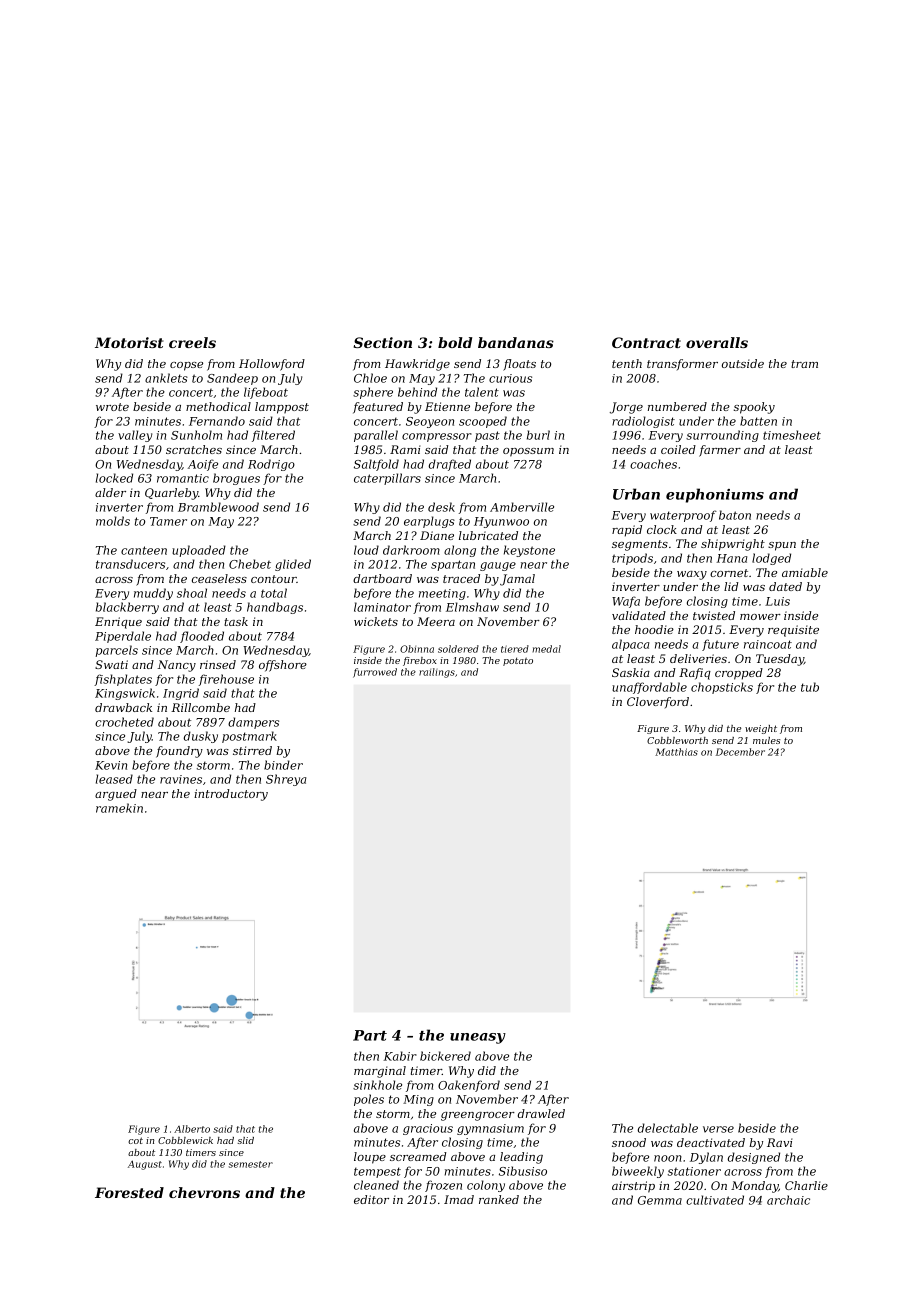  I want to click on Sandeep, so click(232, 379).
